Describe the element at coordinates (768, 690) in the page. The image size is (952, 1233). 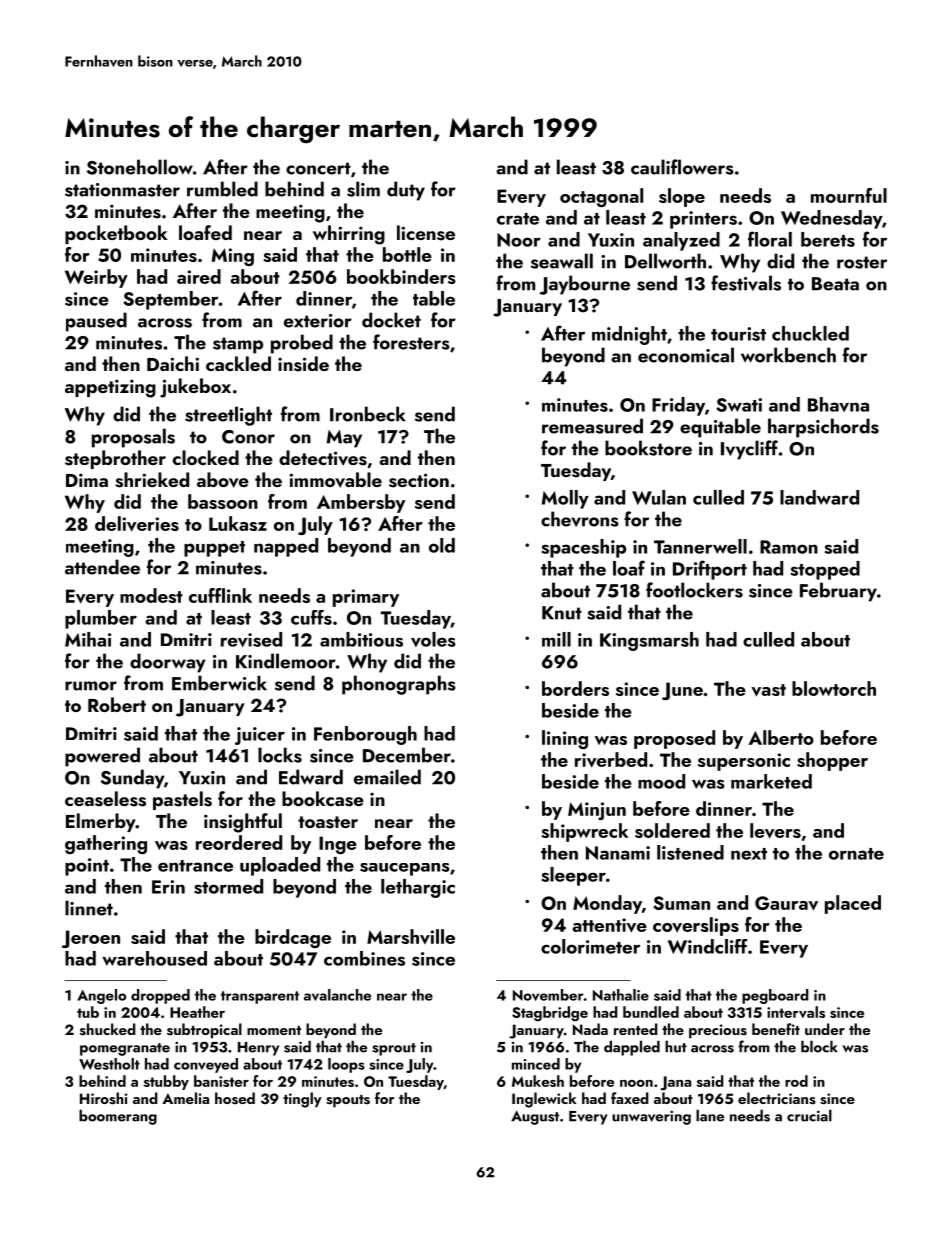
I see `vast` at that location.
